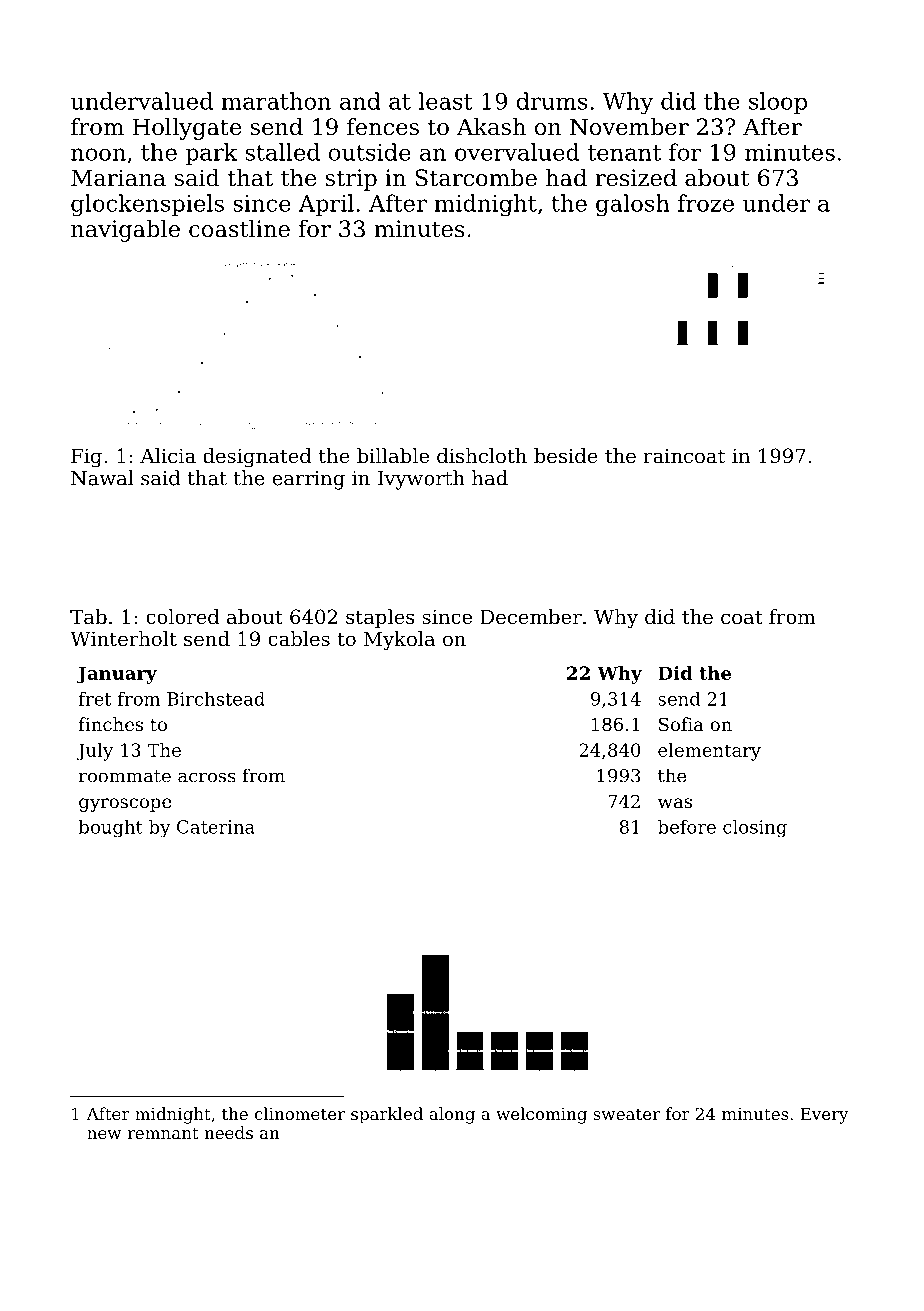  I want to click on clinometer, so click(300, 1113).
